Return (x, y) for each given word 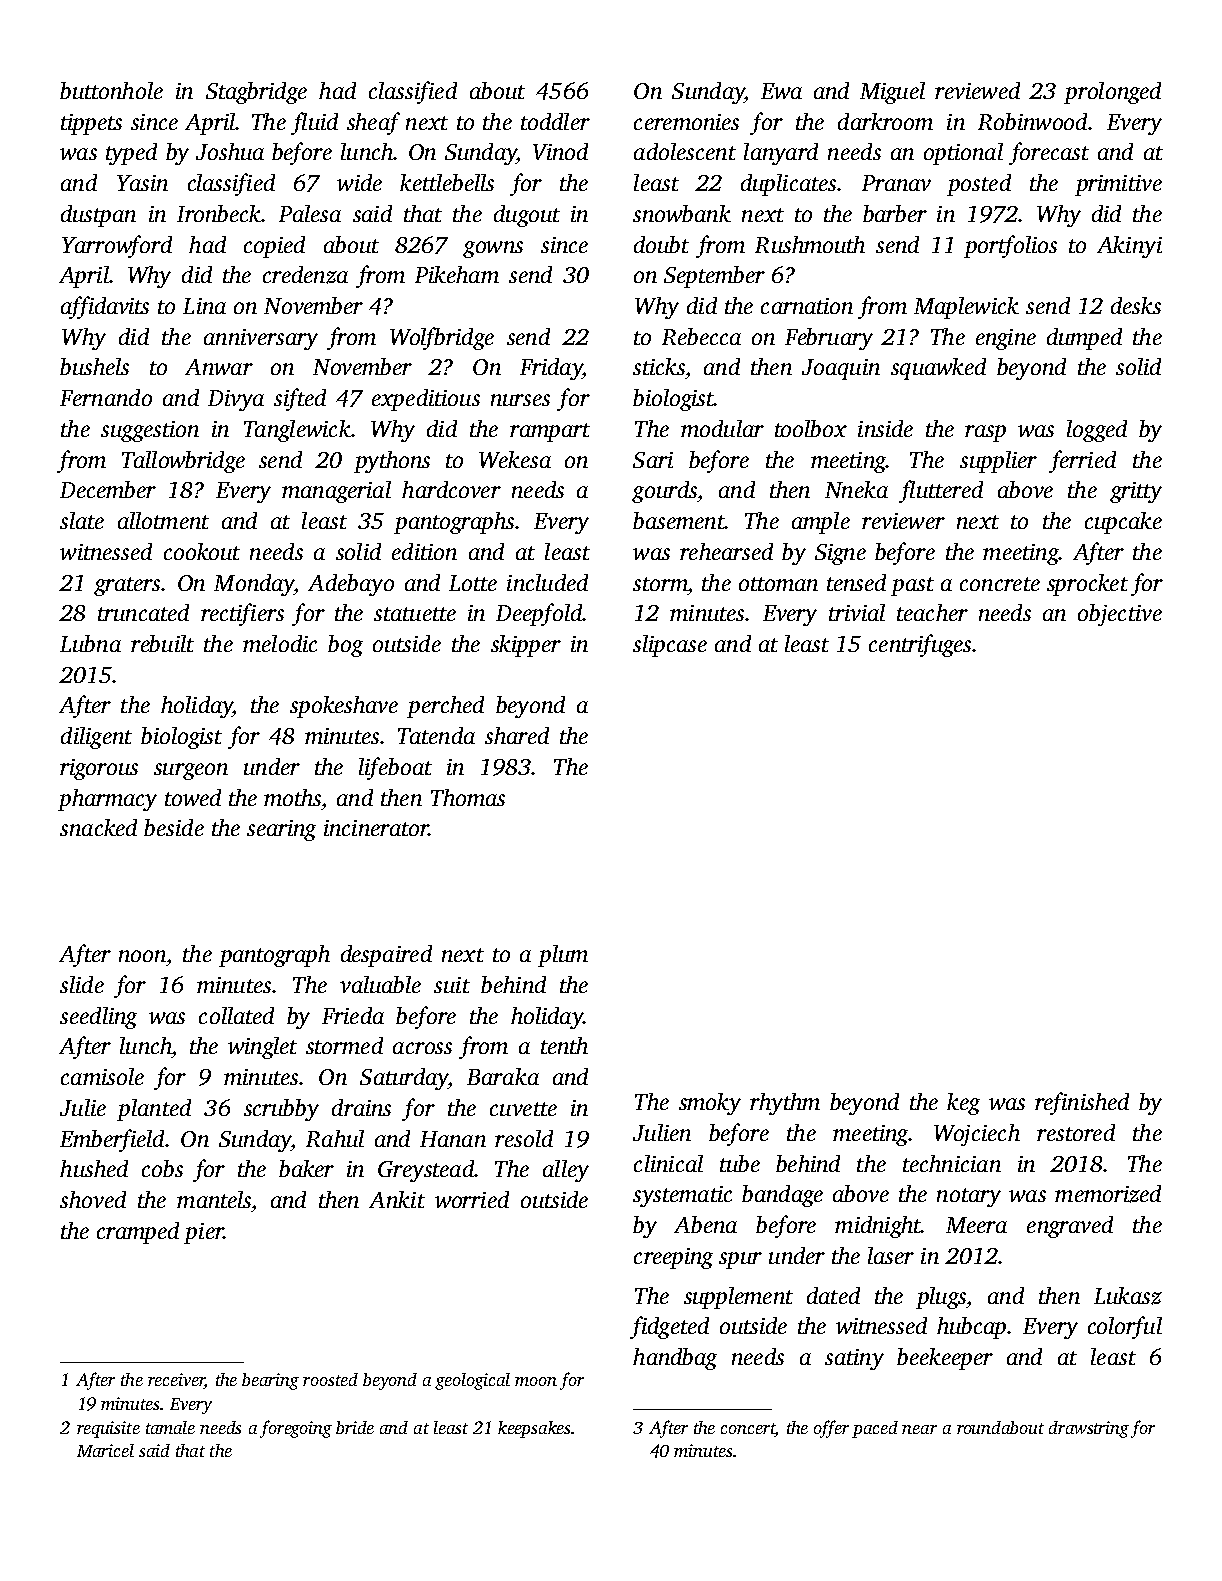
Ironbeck (219, 213)
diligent (96, 738)
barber (895, 213)
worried (472, 1199)
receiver (176, 1381)
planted (154, 1110)
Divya (236, 400)
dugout (527, 216)
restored (1076, 1132)
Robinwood (1032, 121)
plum (563, 956)
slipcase (670, 646)
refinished (1082, 1103)
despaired (386, 956)
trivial (857, 612)
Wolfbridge (442, 338)
